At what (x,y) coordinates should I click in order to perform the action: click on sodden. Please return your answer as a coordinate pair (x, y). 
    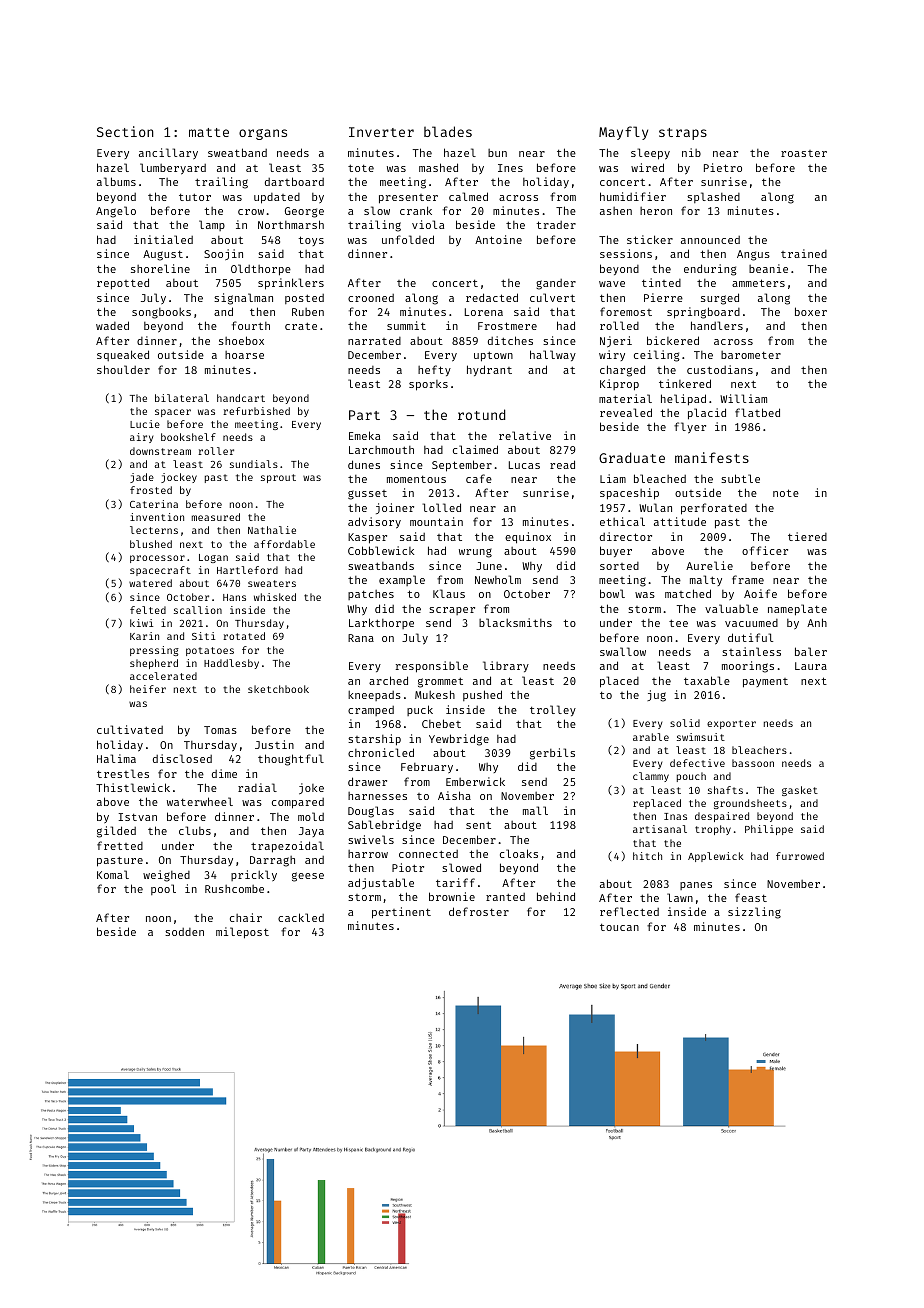
    Looking at the image, I should click on (184, 932).
